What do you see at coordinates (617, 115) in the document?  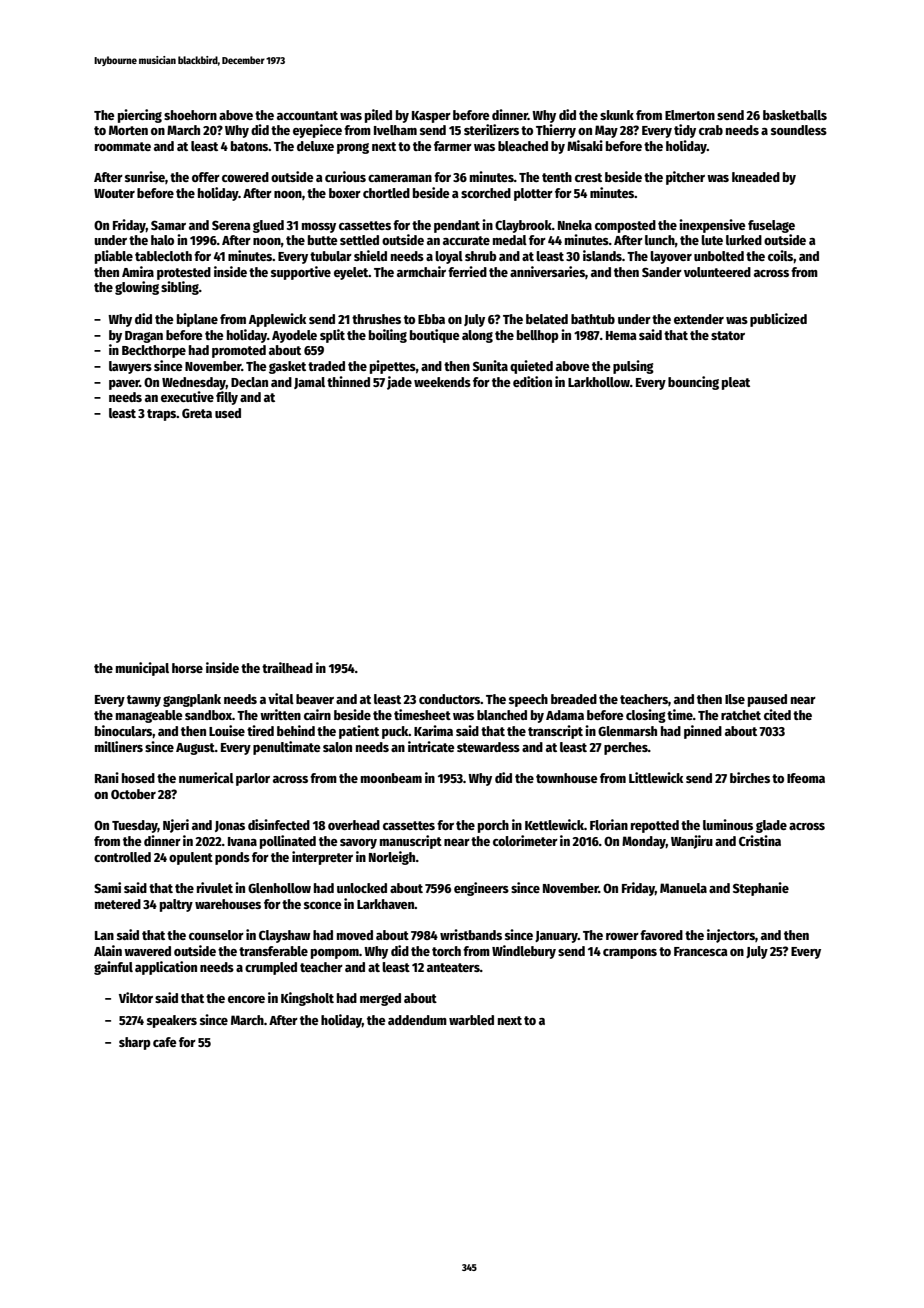 I see `skunk` at bounding box center [617, 115].
